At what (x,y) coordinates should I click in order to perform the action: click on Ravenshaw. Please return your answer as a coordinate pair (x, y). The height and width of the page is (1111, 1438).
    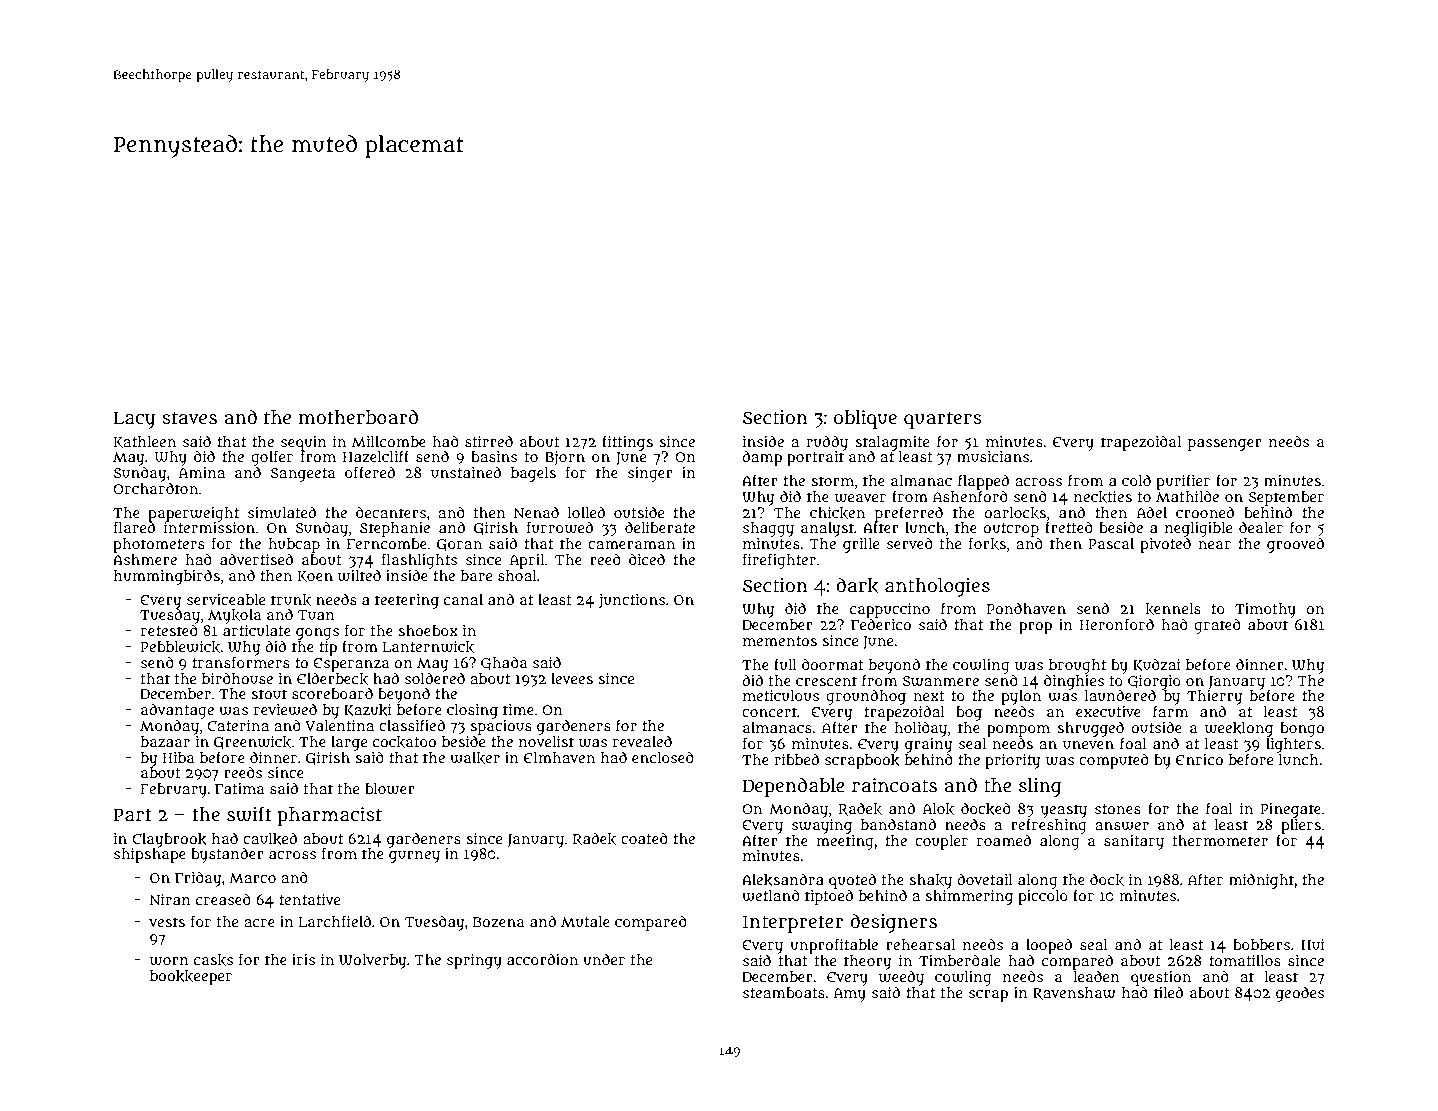
    Looking at the image, I should click on (1074, 993).
